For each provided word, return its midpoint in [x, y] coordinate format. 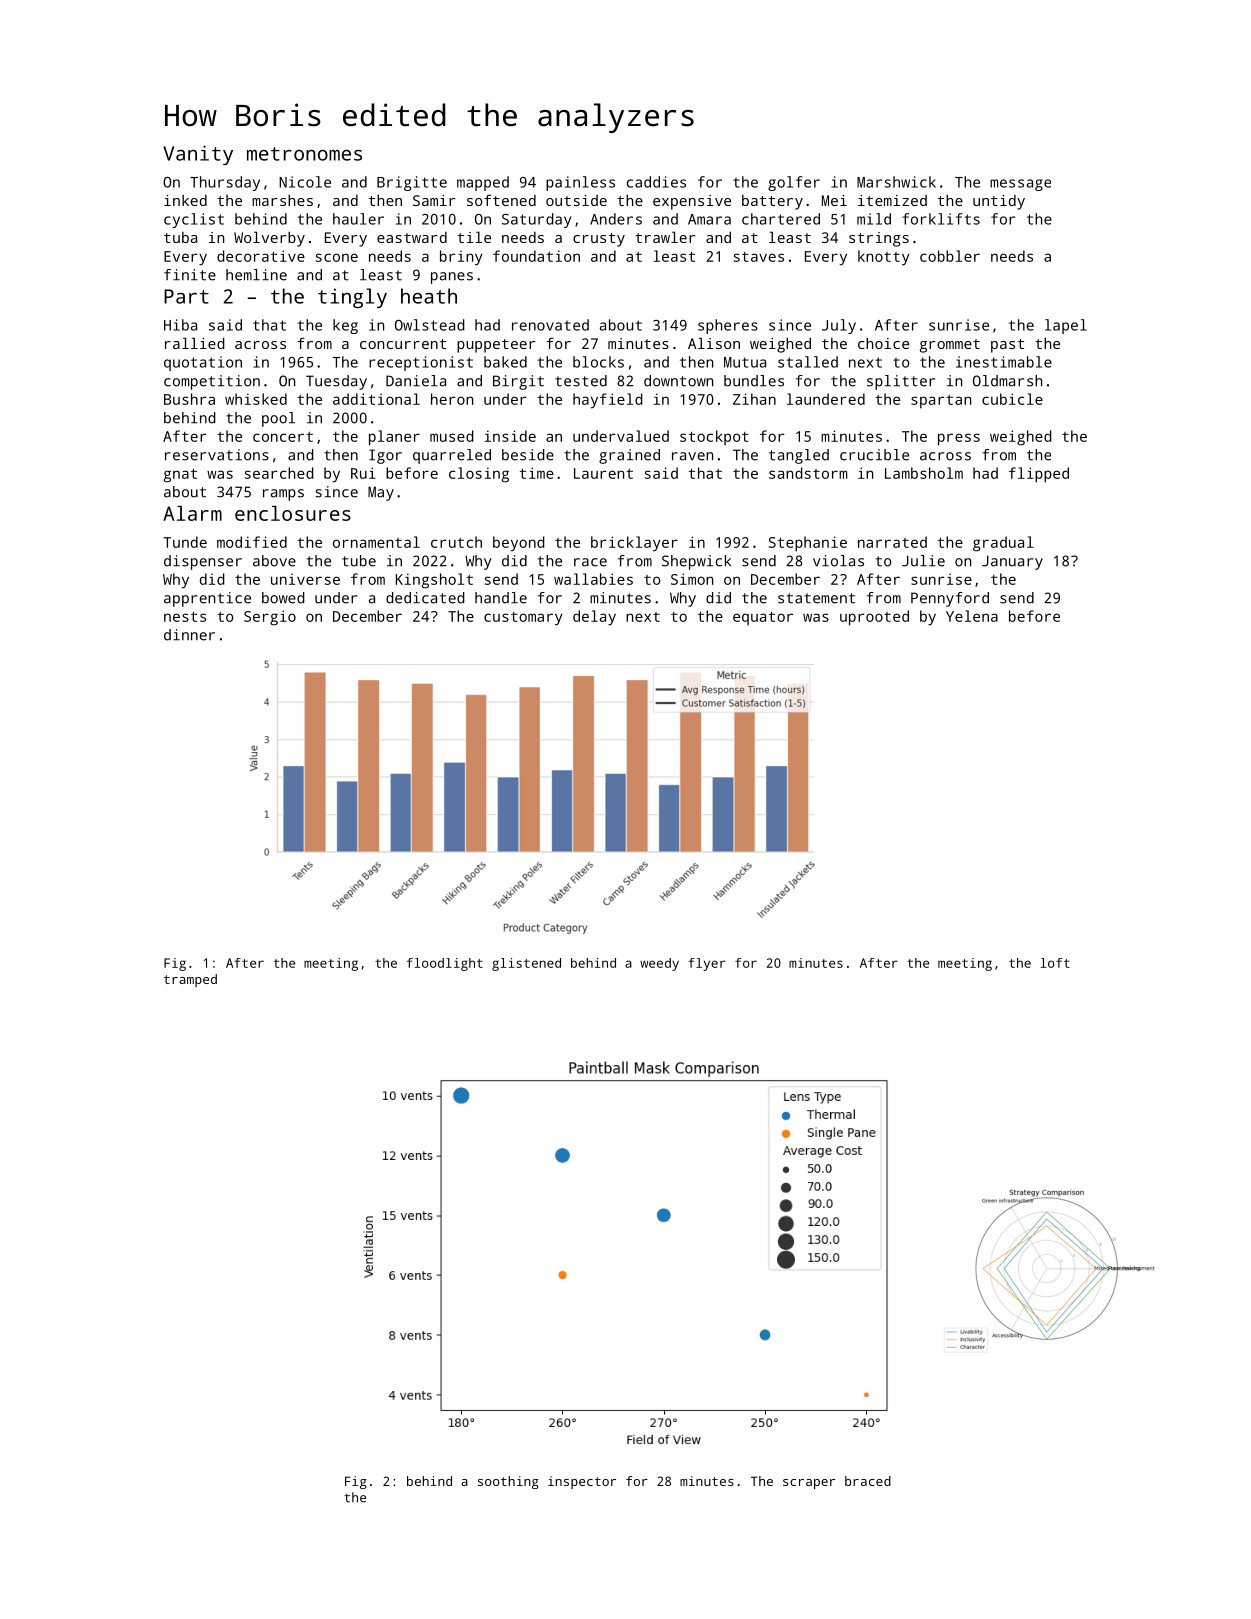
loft [1055, 963]
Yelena [972, 616]
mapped [483, 183]
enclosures [293, 513]
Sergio [270, 618]
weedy [659, 964]
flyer [707, 964]
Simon [692, 579]
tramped [190, 980]
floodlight [445, 964]
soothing [508, 1482]
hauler [358, 219]
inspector [582, 1482]
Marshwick [896, 182]
